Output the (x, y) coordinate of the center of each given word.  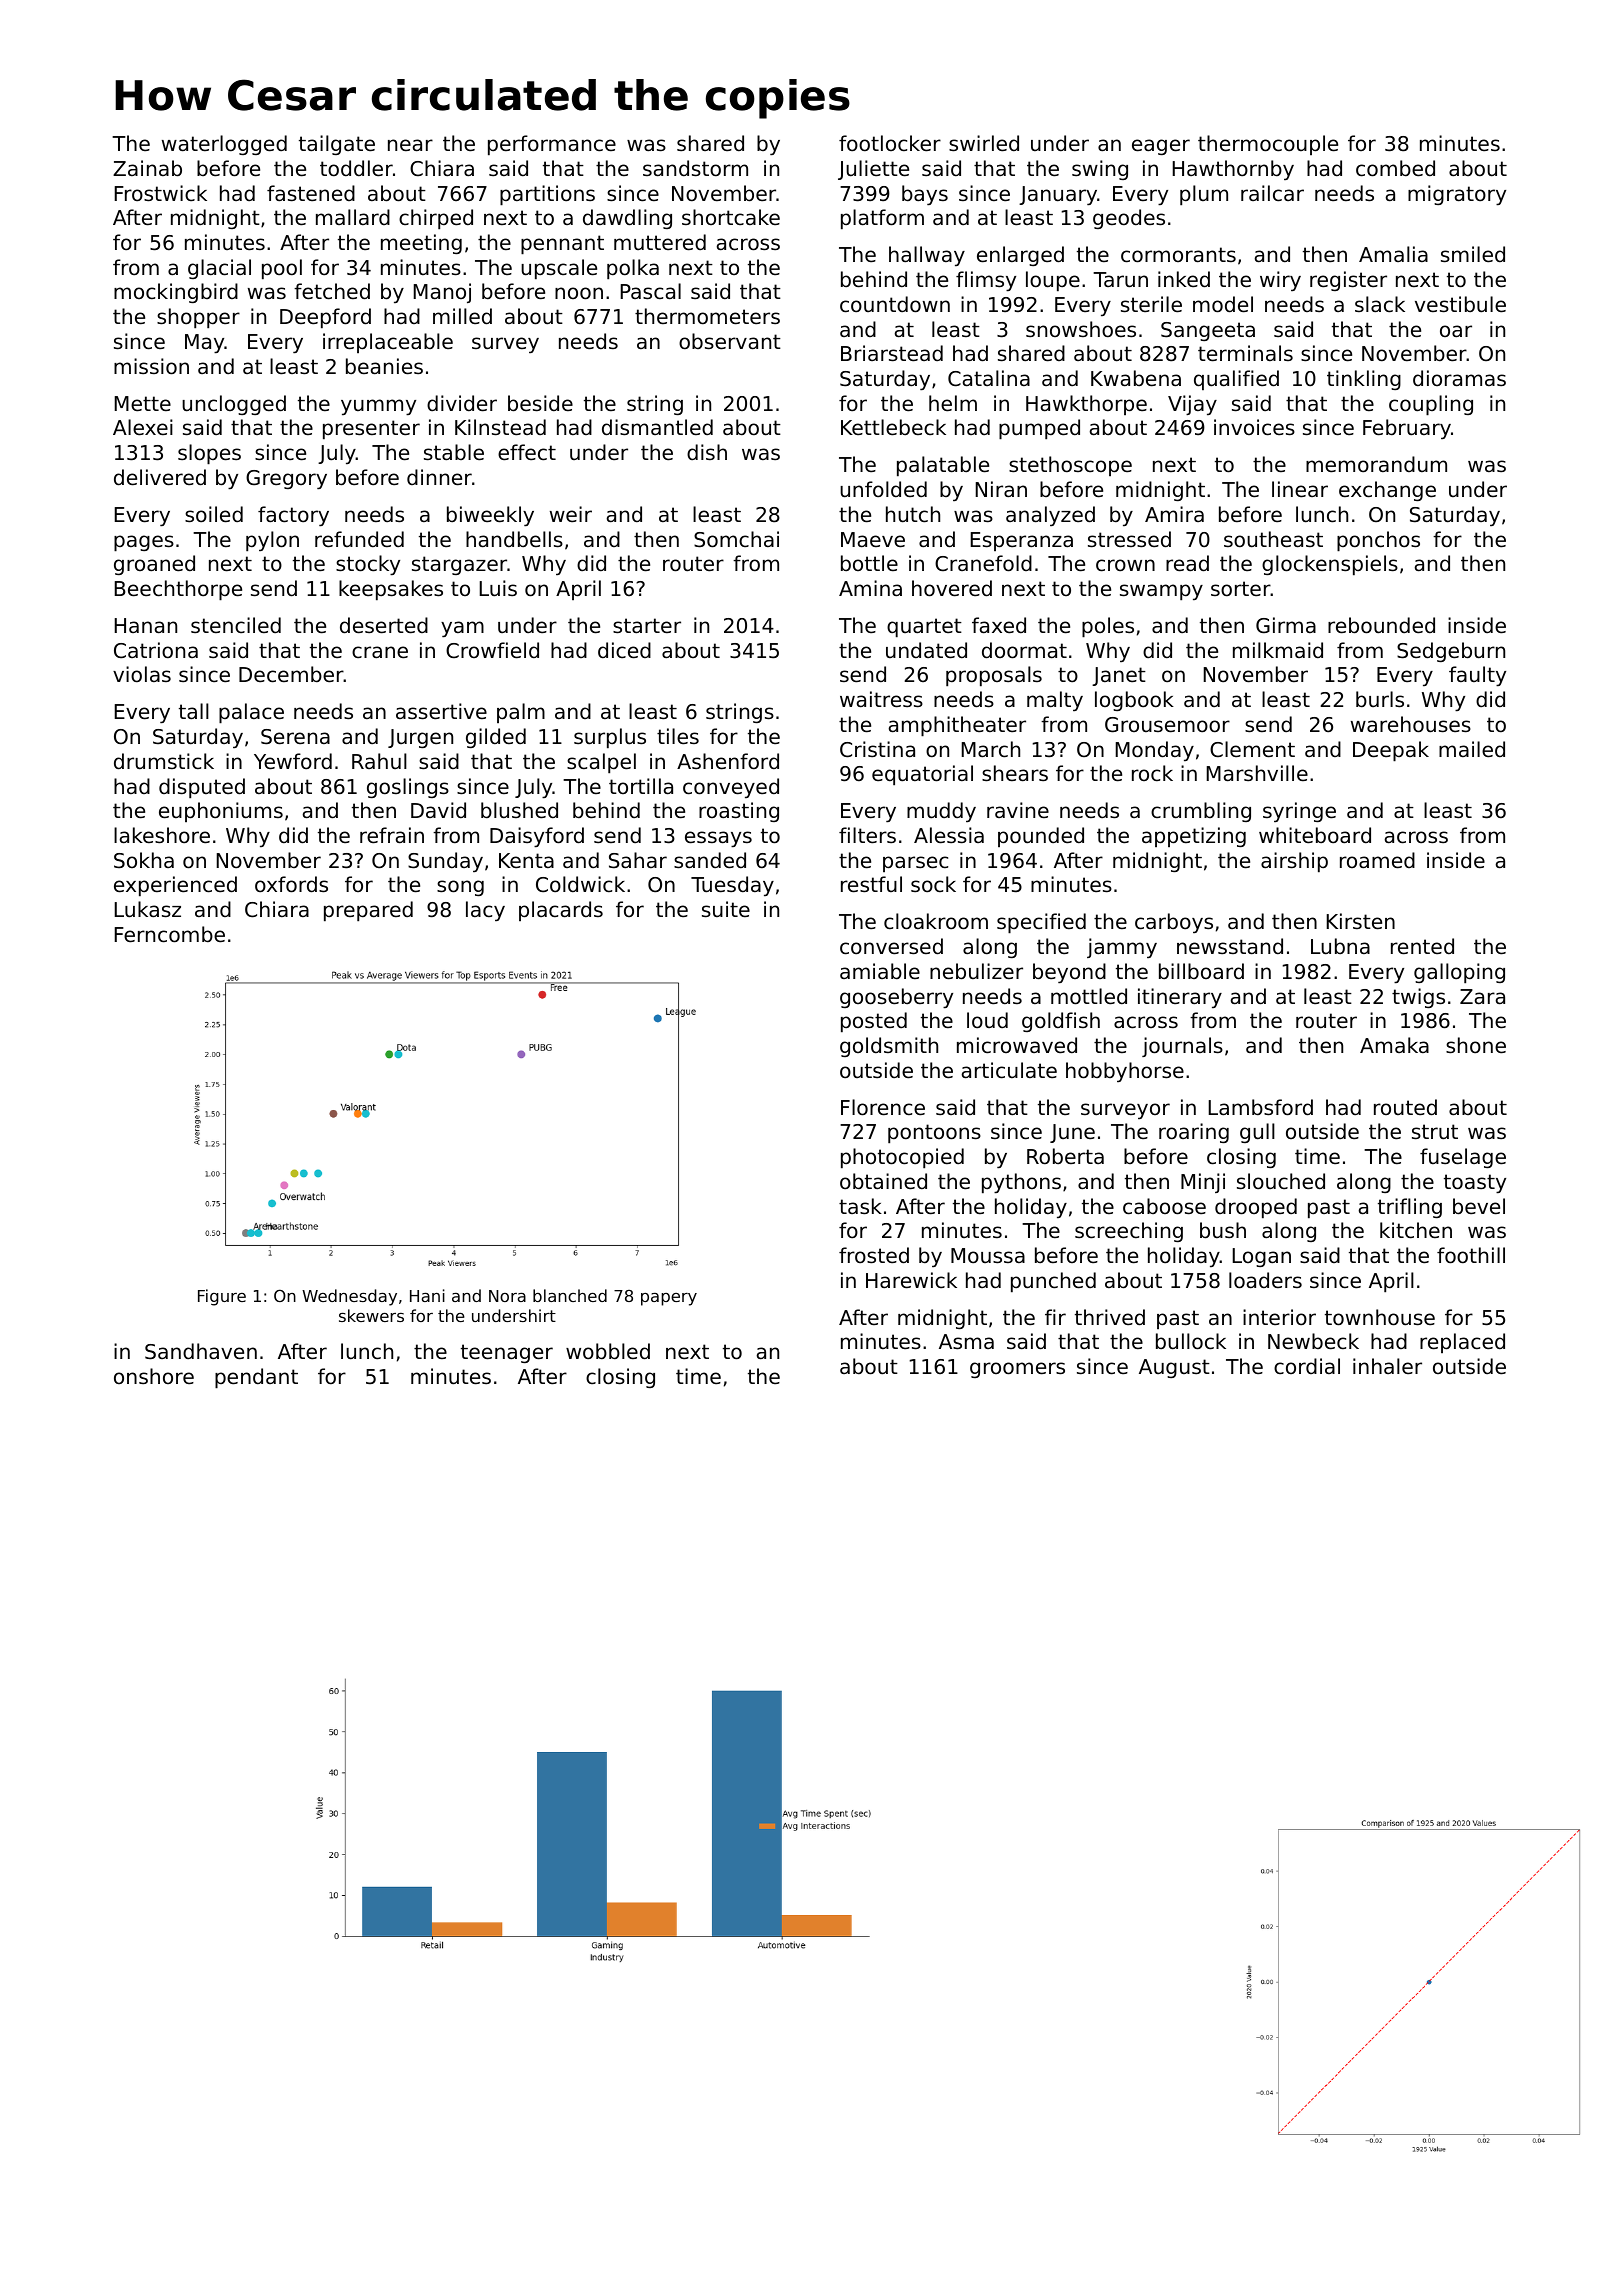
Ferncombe (170, 934)
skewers (371, 1315)
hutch (913, 514)
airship (1294, 862)
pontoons (934, 1134)
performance (552, 145)
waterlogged (224, 145)
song (460, 888)
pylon (272, 541)
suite (726, 909)
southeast (1273, 539)
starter (647, 626)
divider (462, 403)
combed (1395, 168)
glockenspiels (1330, 565)
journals (1182, 1047)
